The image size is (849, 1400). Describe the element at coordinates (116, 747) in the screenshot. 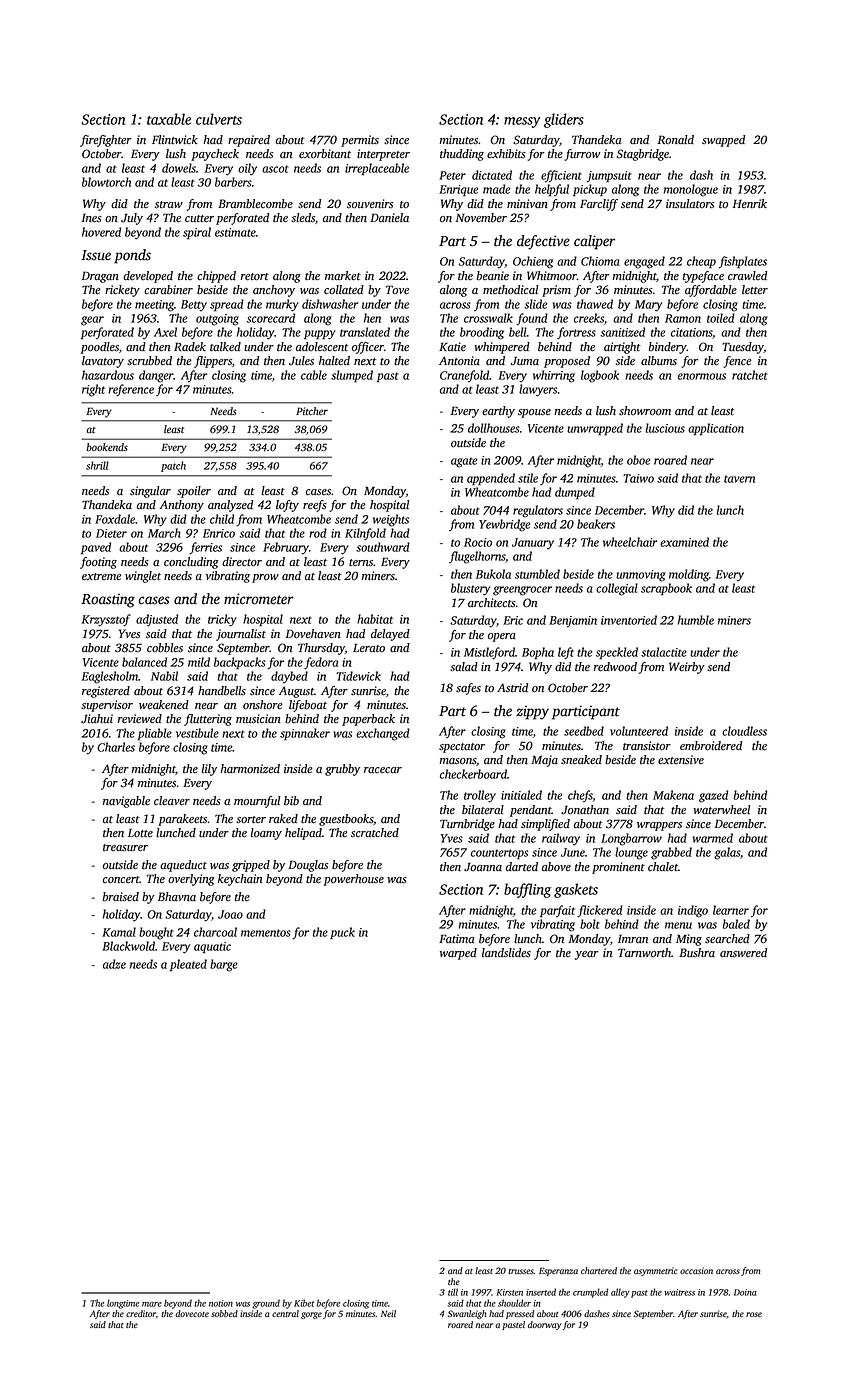

I see `Charles` at that location.
